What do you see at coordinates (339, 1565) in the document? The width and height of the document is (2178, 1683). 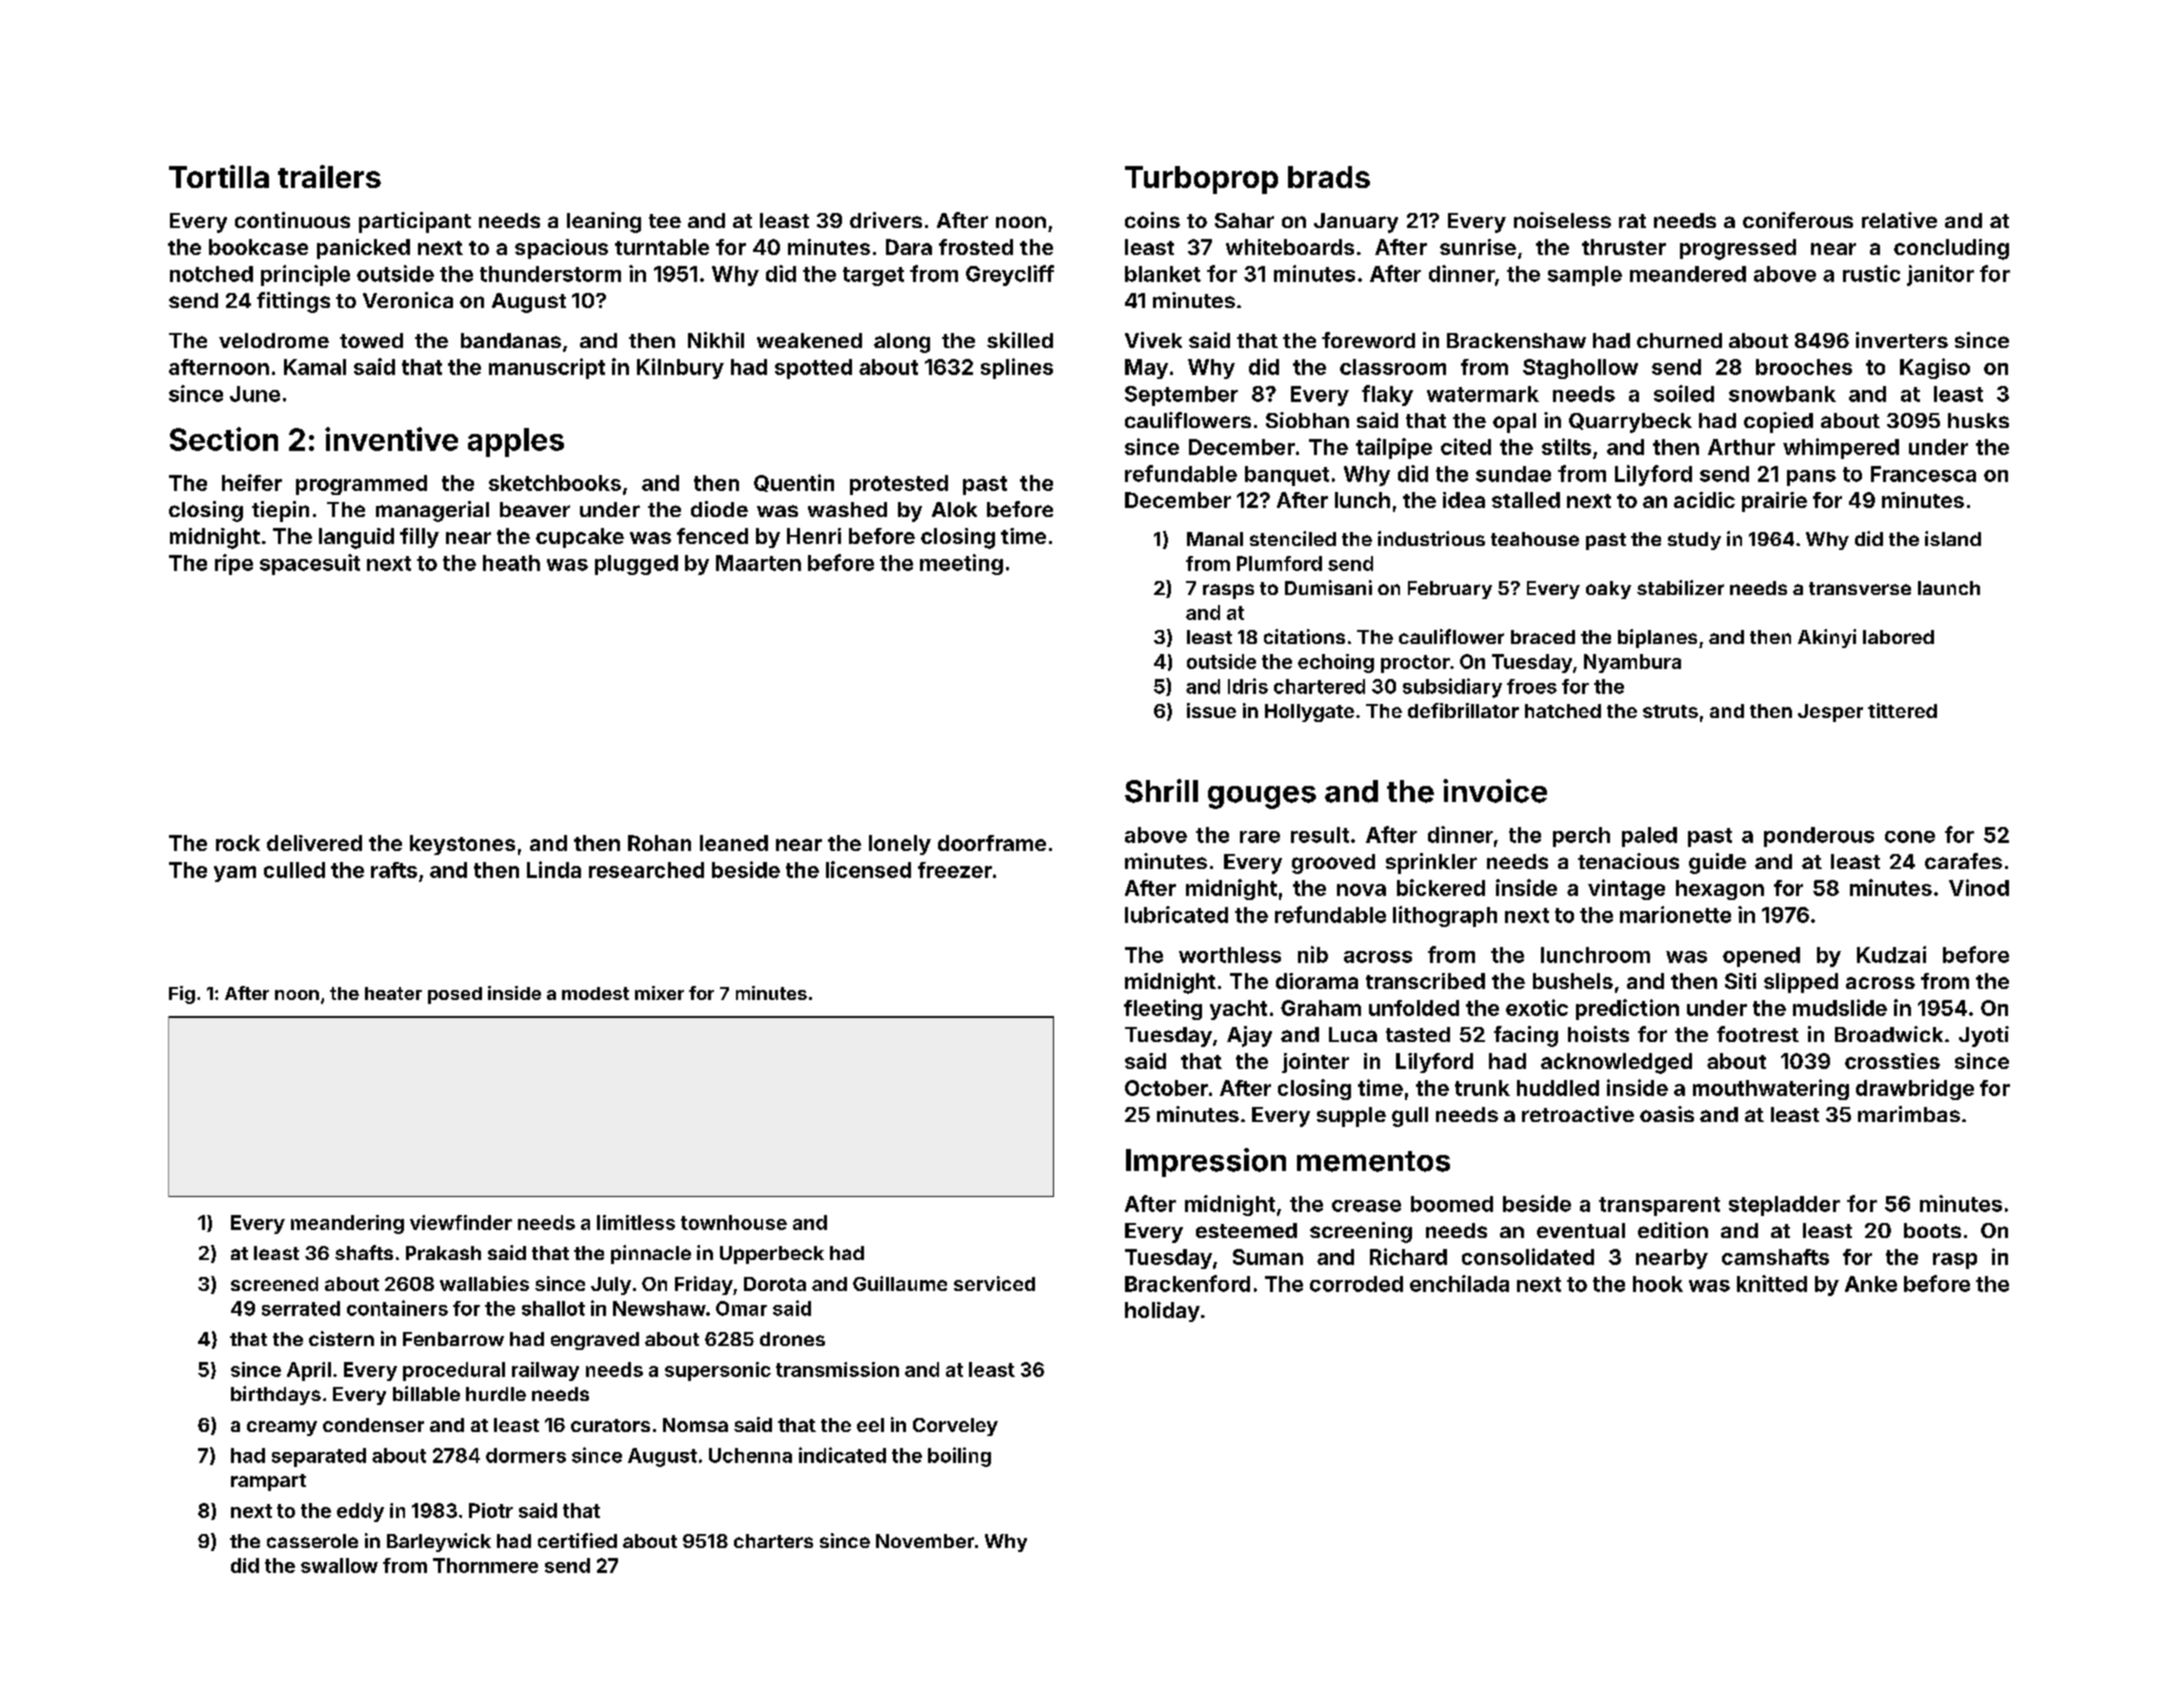 I see `swallow` at bounding box center [339, 1565].
